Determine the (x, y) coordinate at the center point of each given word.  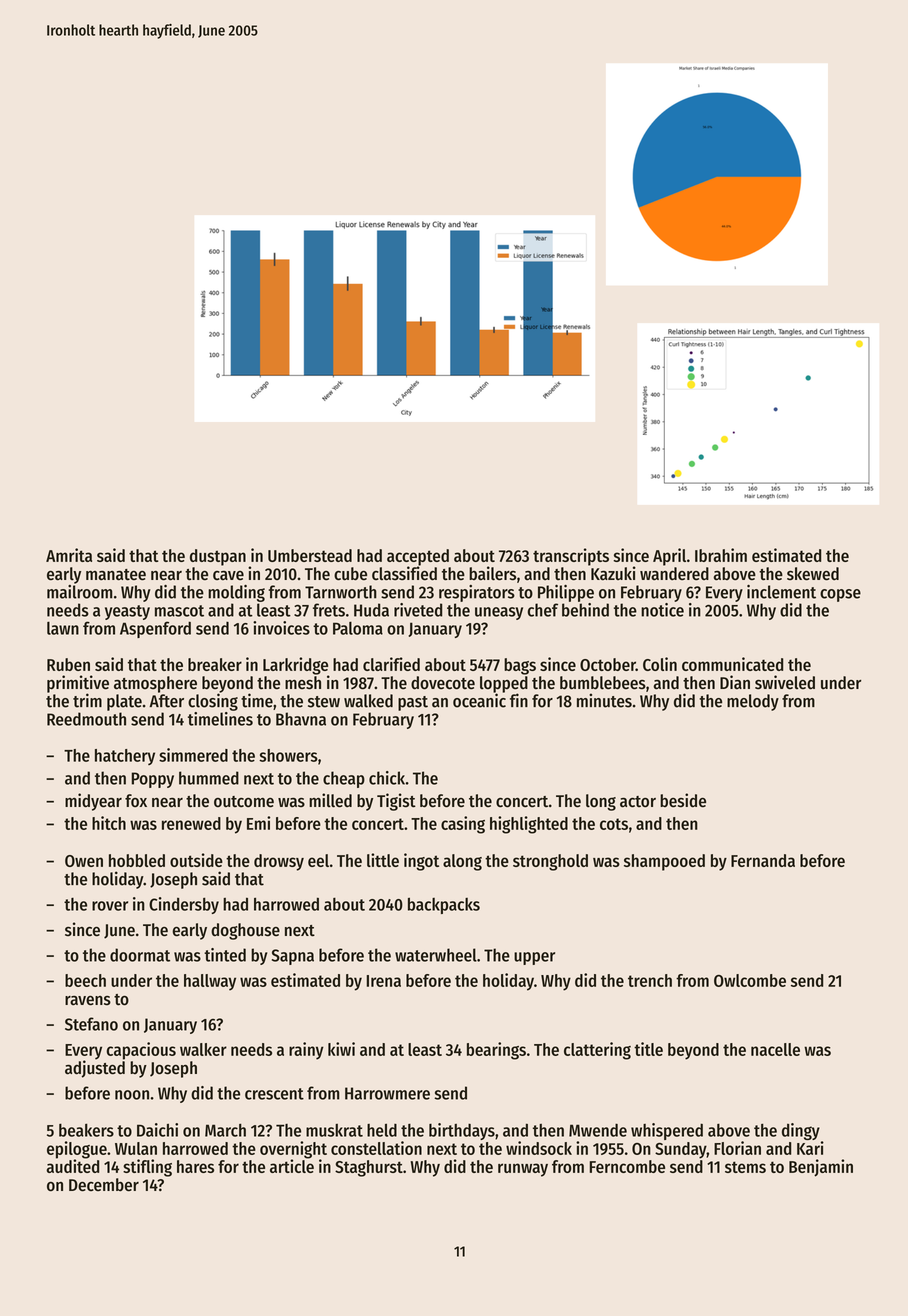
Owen (84, 861)
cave (228, 576)
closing (213, 702)
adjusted (95, 1069)
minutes (604, 700)
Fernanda (763, 860)
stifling (147, 1168)
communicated (732, 664)
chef (543, 610)
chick (387, 778)
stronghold (550, 862)
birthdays (462, 1131)
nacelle (775, 1049)
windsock (539, 1148)
